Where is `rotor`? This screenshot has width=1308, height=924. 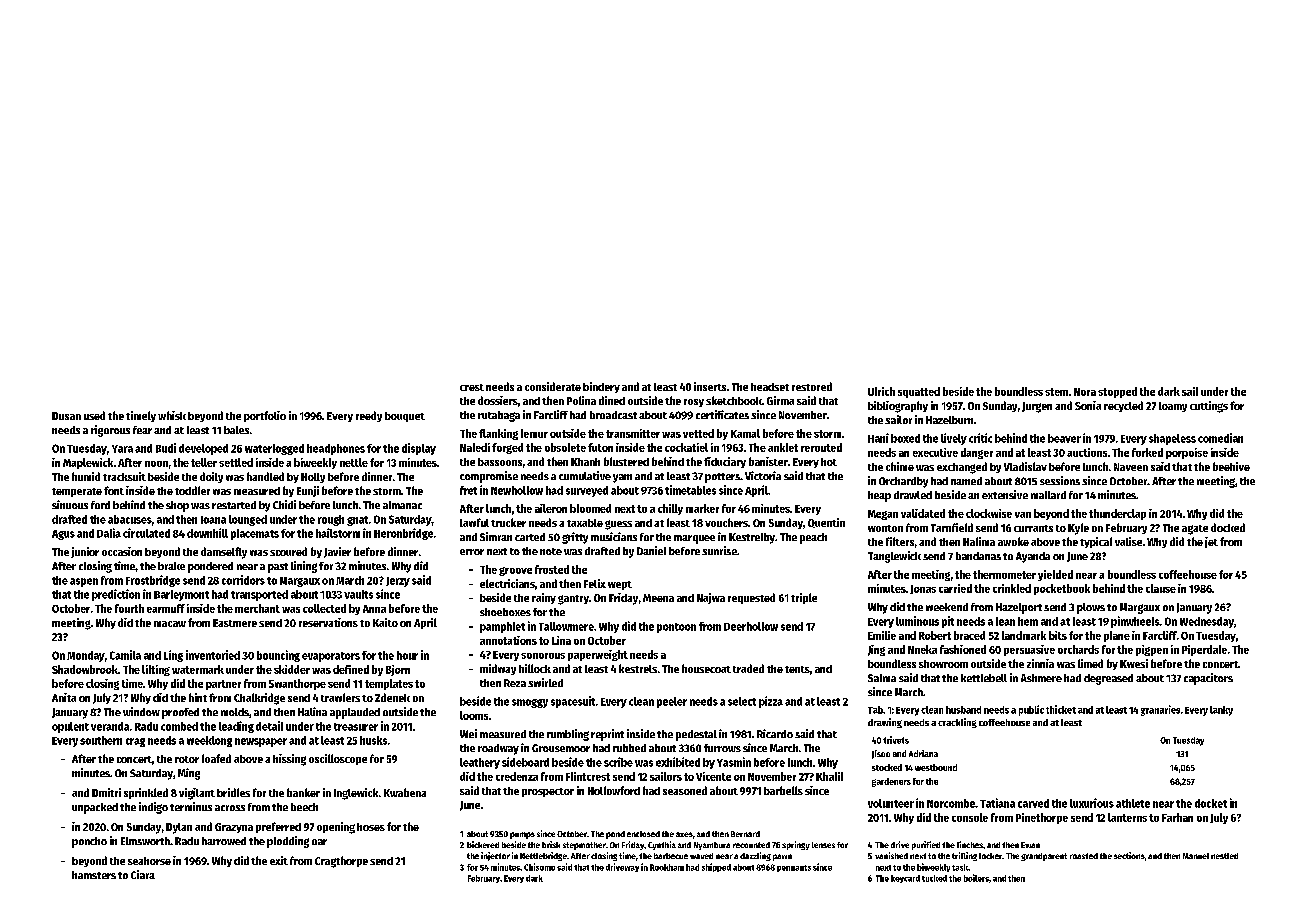
rotor is located at coordinates (187, 759).
